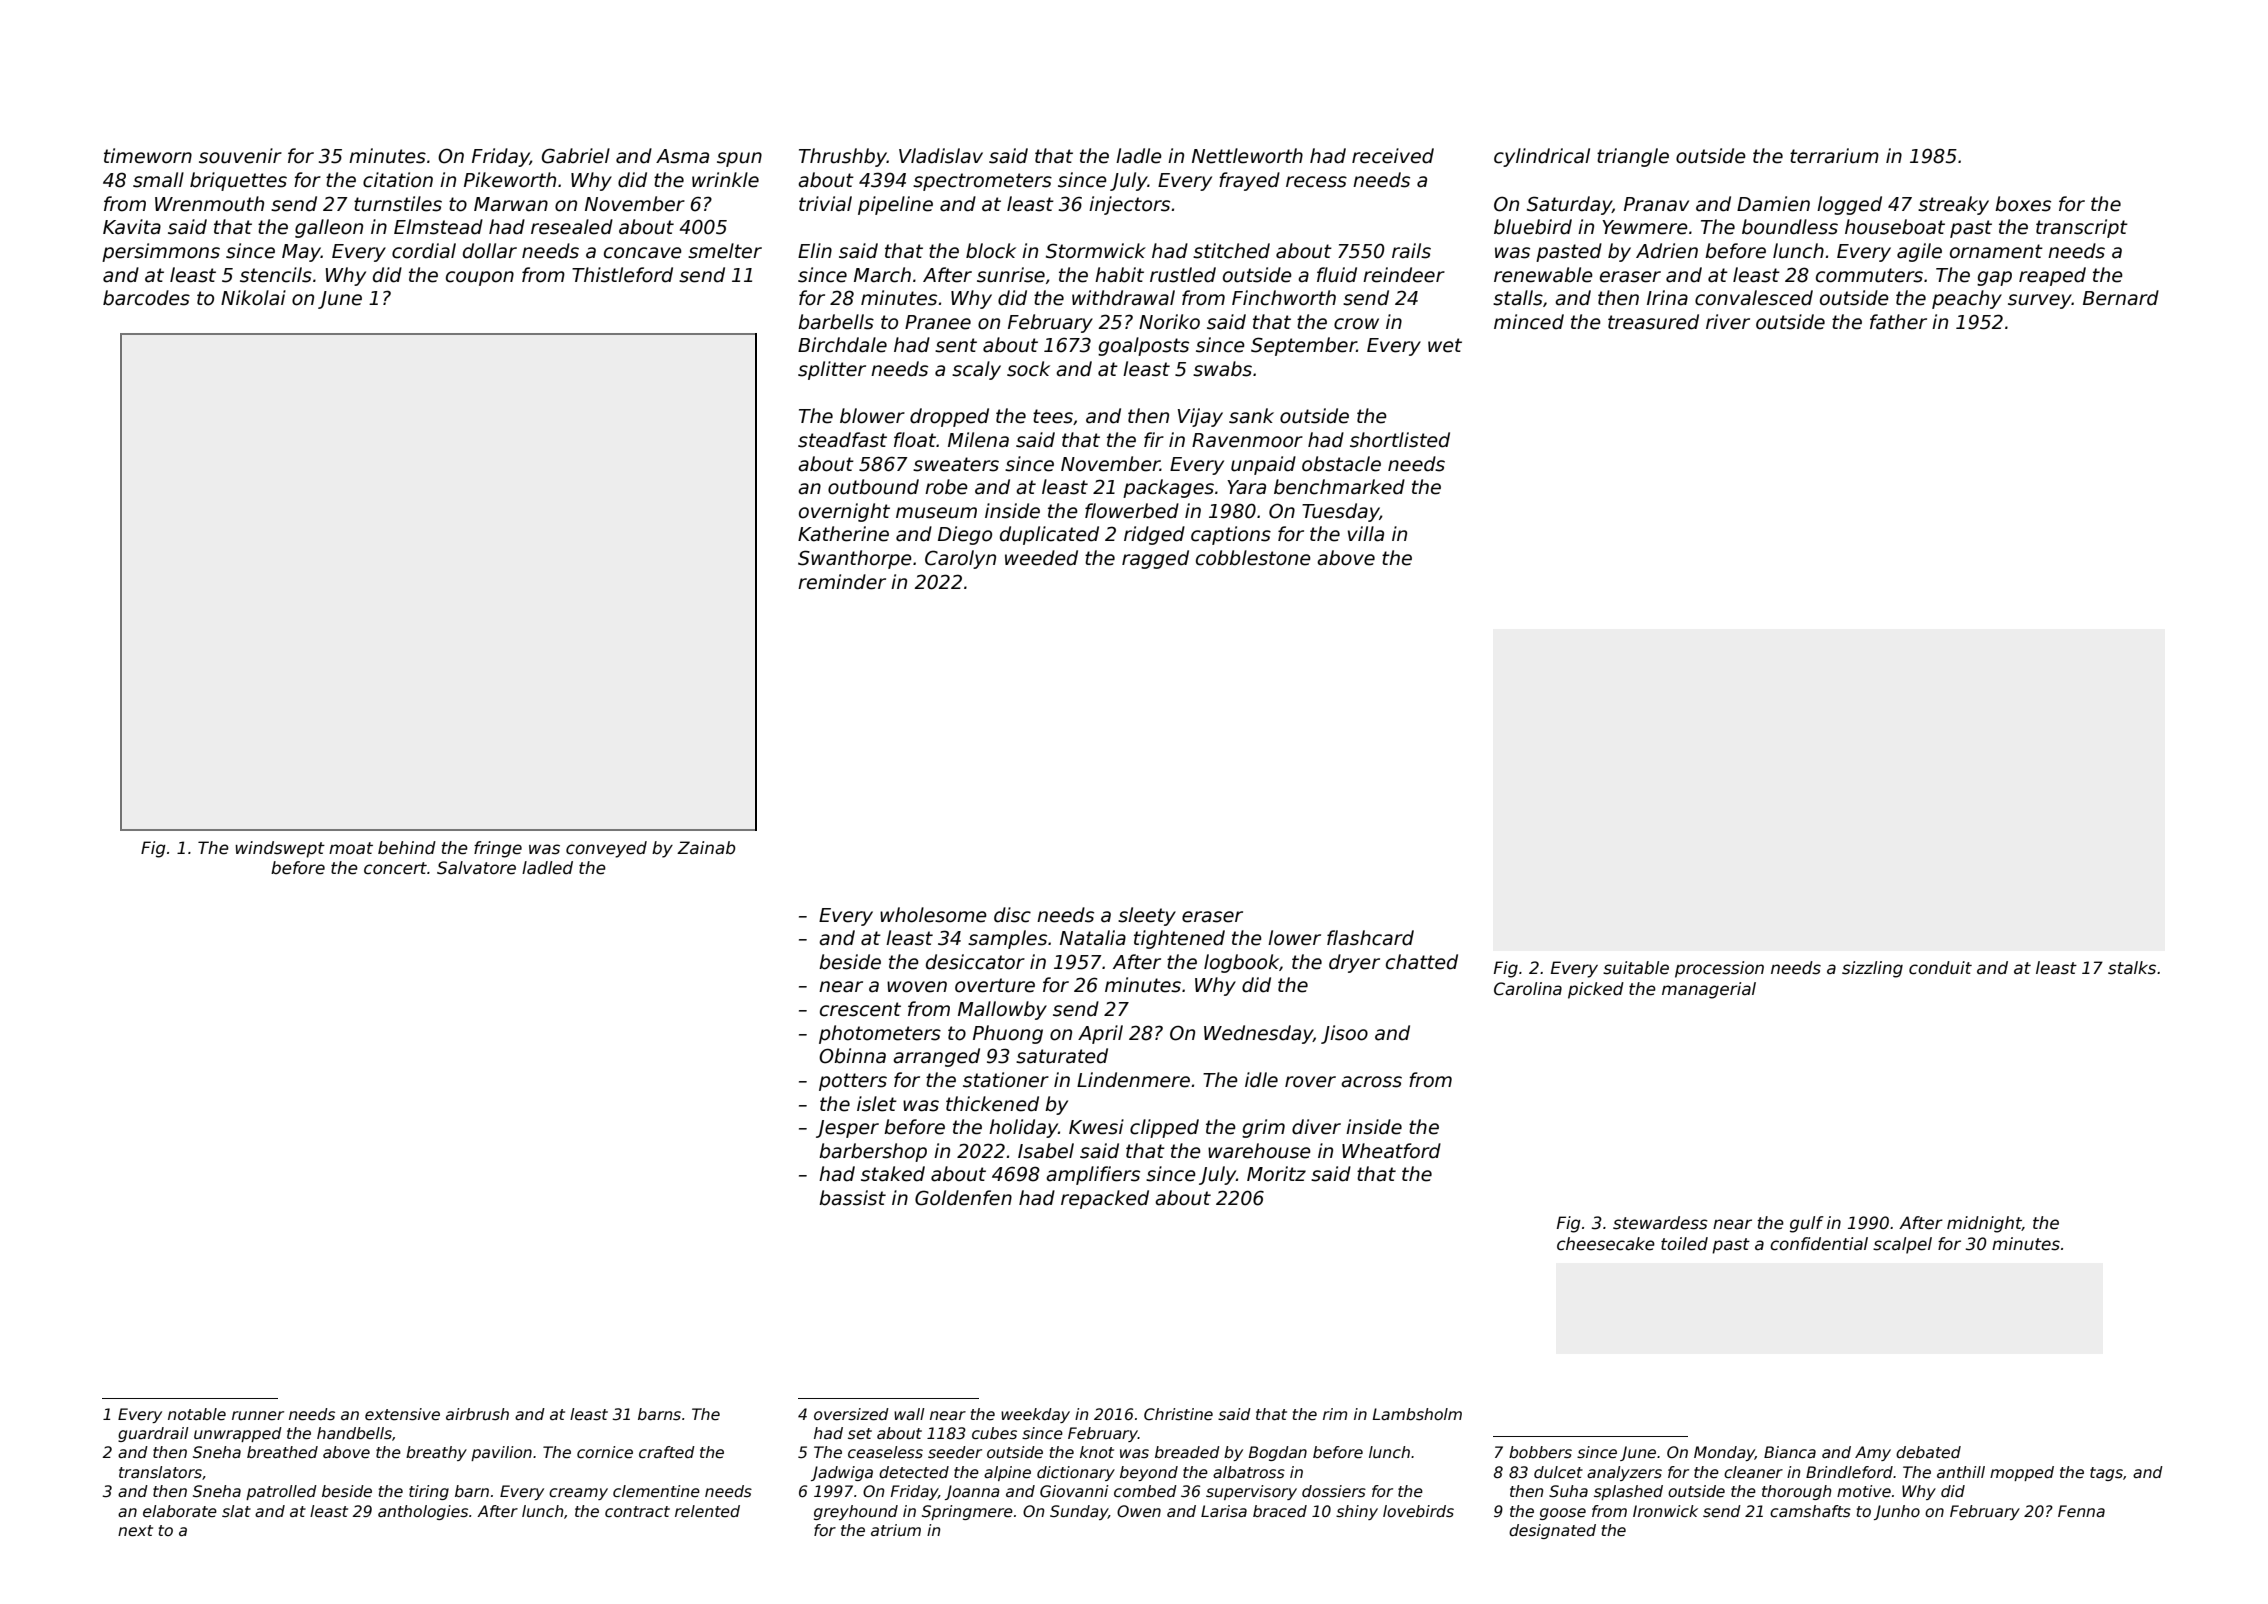 The image size is (2268, 1604). What do you see at coordinates (1895, 227) in the screenshot?
I see `houseboat` at bounding box center [1895, 227].
